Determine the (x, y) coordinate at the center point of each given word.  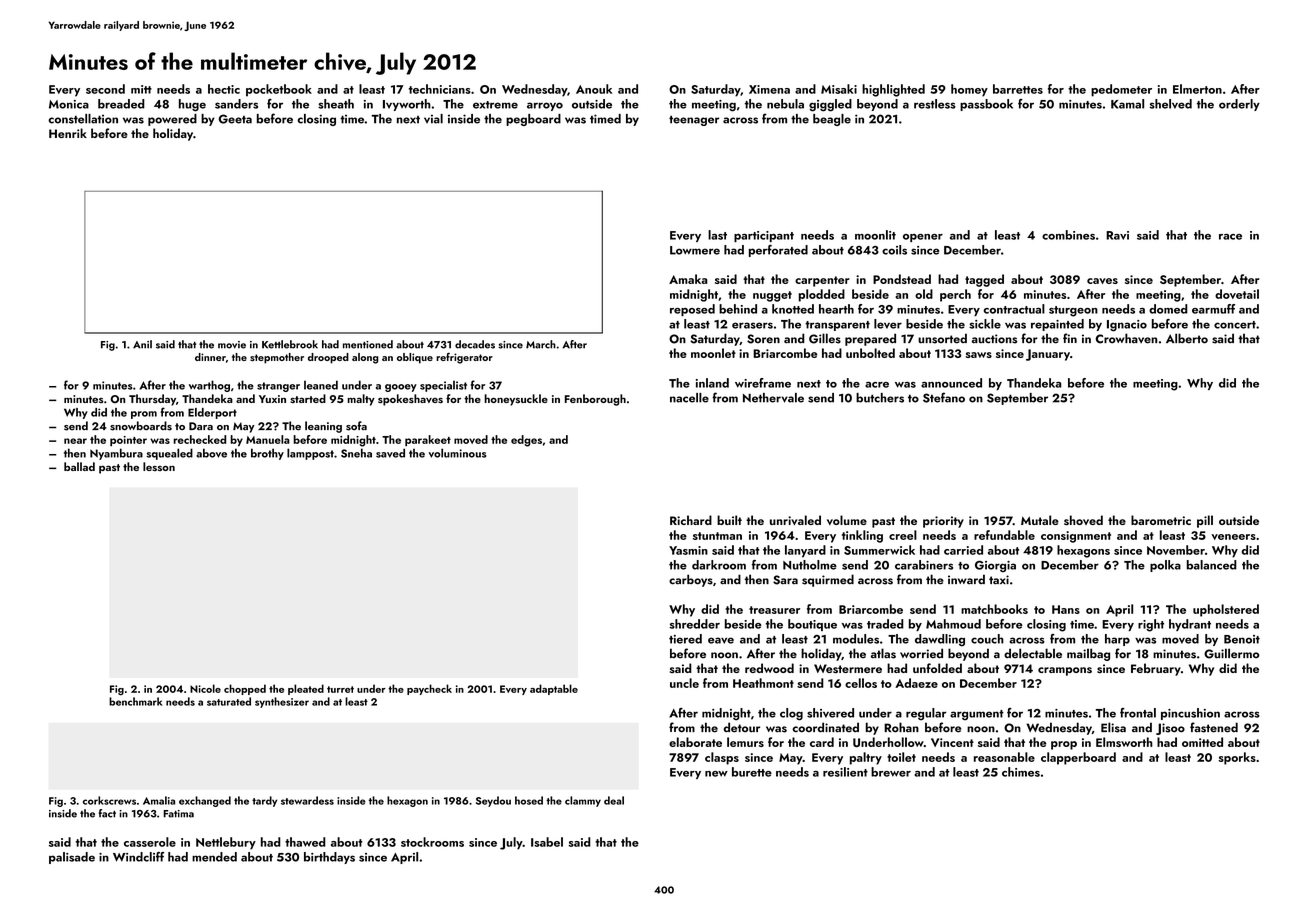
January (1048, 355)
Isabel (547, 842)
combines (1068, 235)
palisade (72, 858)
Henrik (68, 133)
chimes (1021, 772)
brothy (267, 454)
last (717, 235)
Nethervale (773, 398)
